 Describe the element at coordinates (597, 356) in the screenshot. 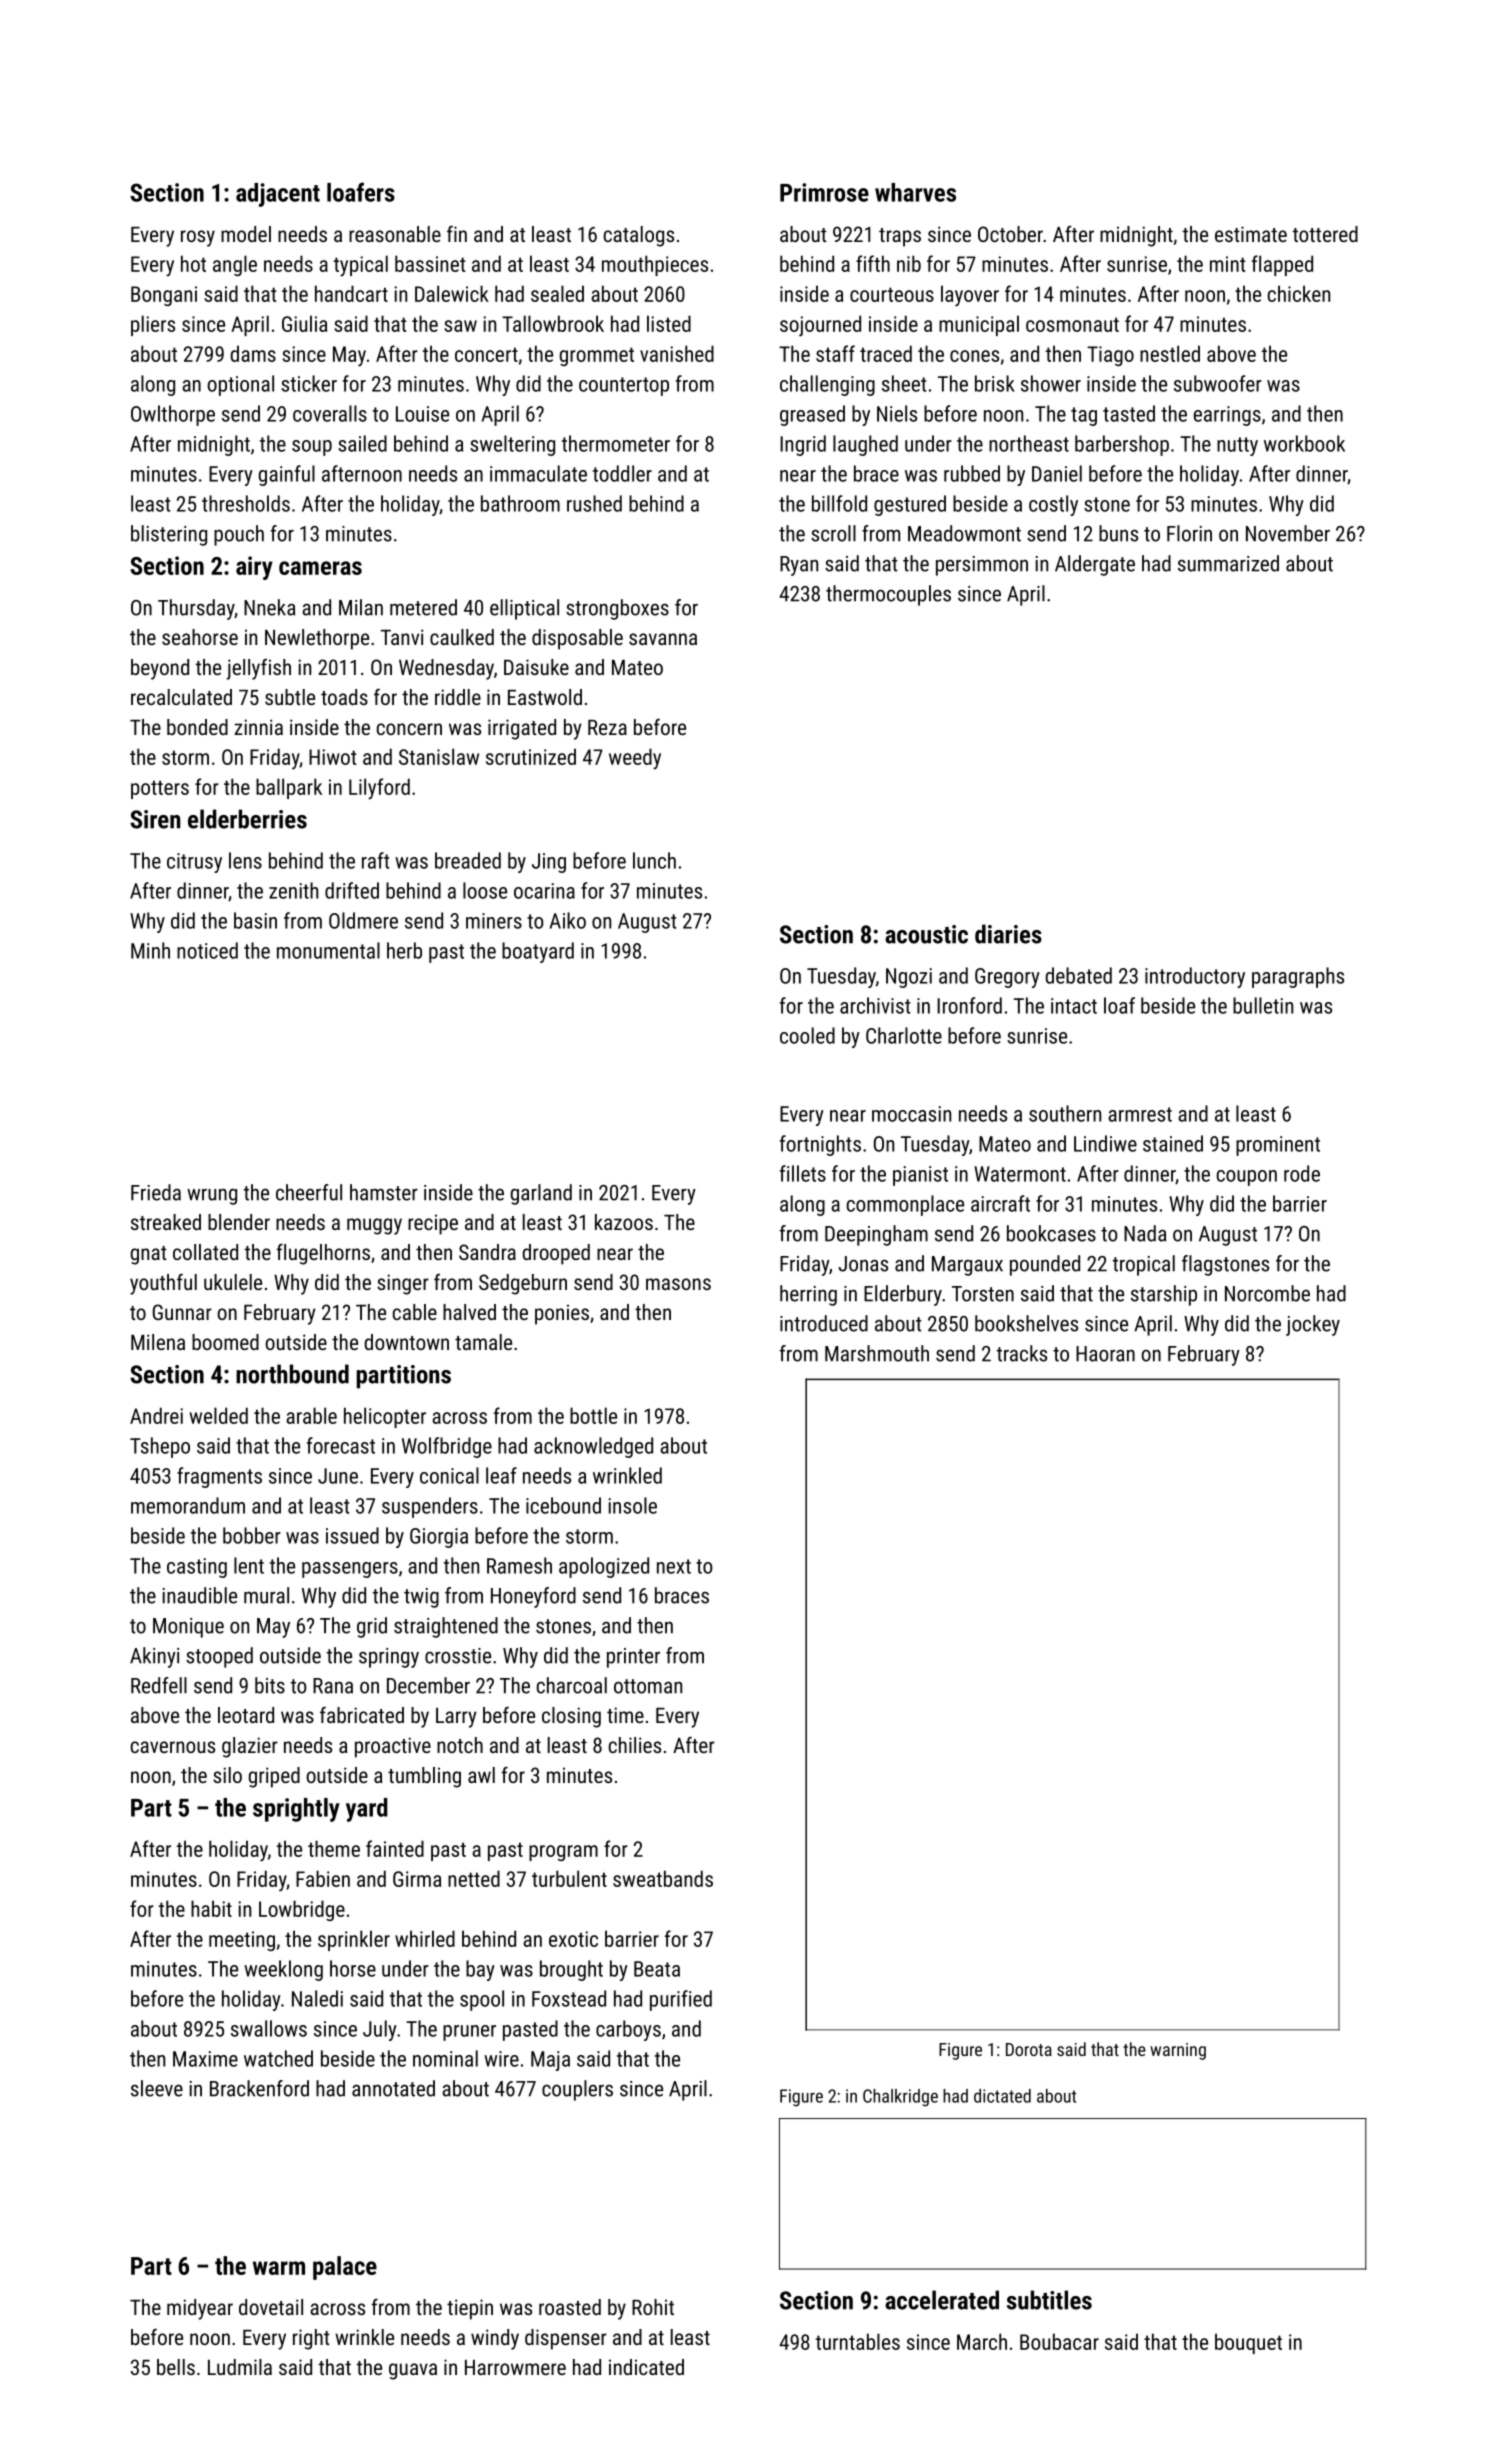

I see `grommet` at that location.
